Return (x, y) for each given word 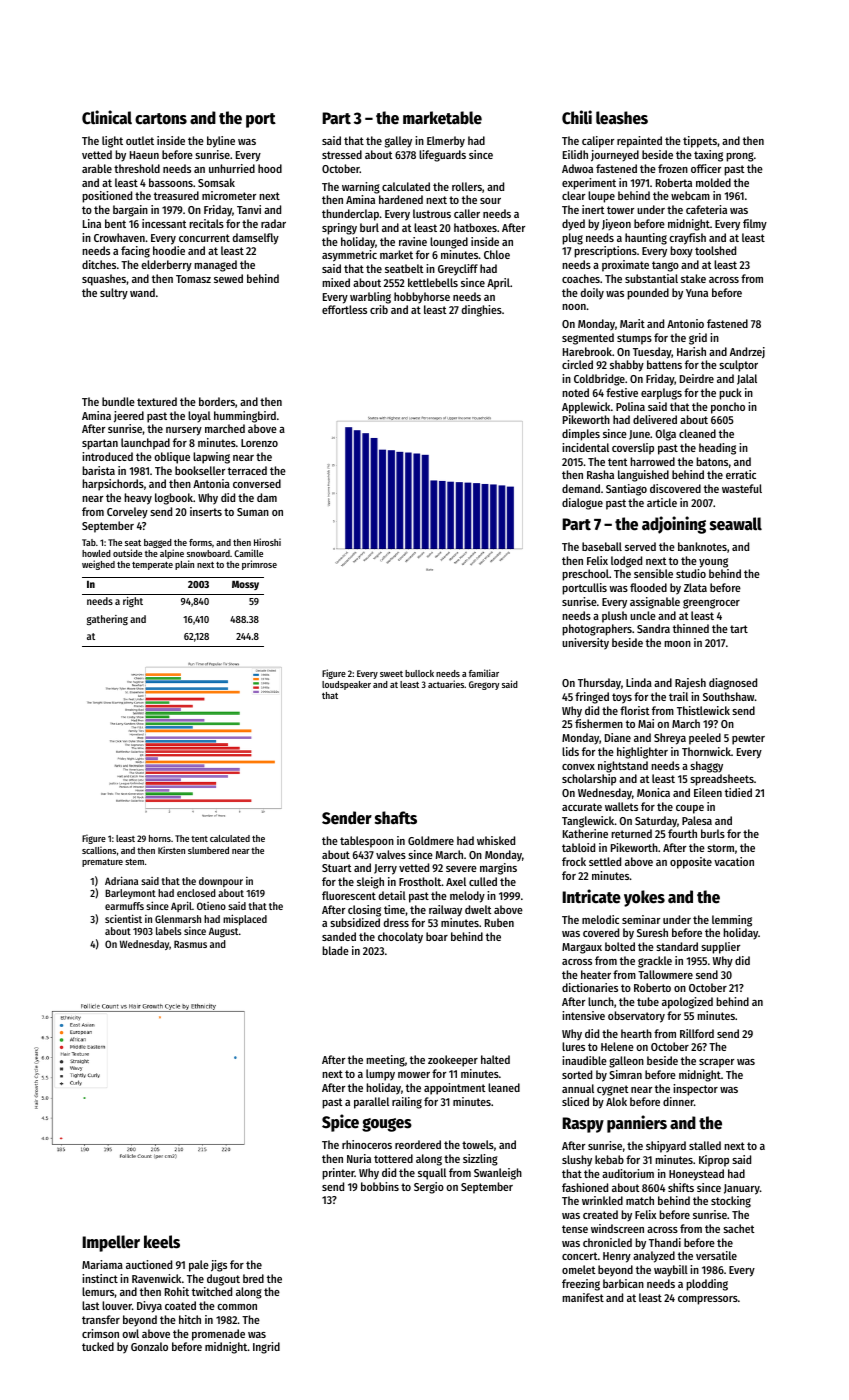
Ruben (499, 922)
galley (398, 142)
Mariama (102, 1264)
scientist (123, 918)
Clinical (107, 117)
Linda (639, 682)
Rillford (697, 1033)
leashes (622, 118)
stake (693, 278)
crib (379, 309)
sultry (114, 294)
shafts (396, 818)
